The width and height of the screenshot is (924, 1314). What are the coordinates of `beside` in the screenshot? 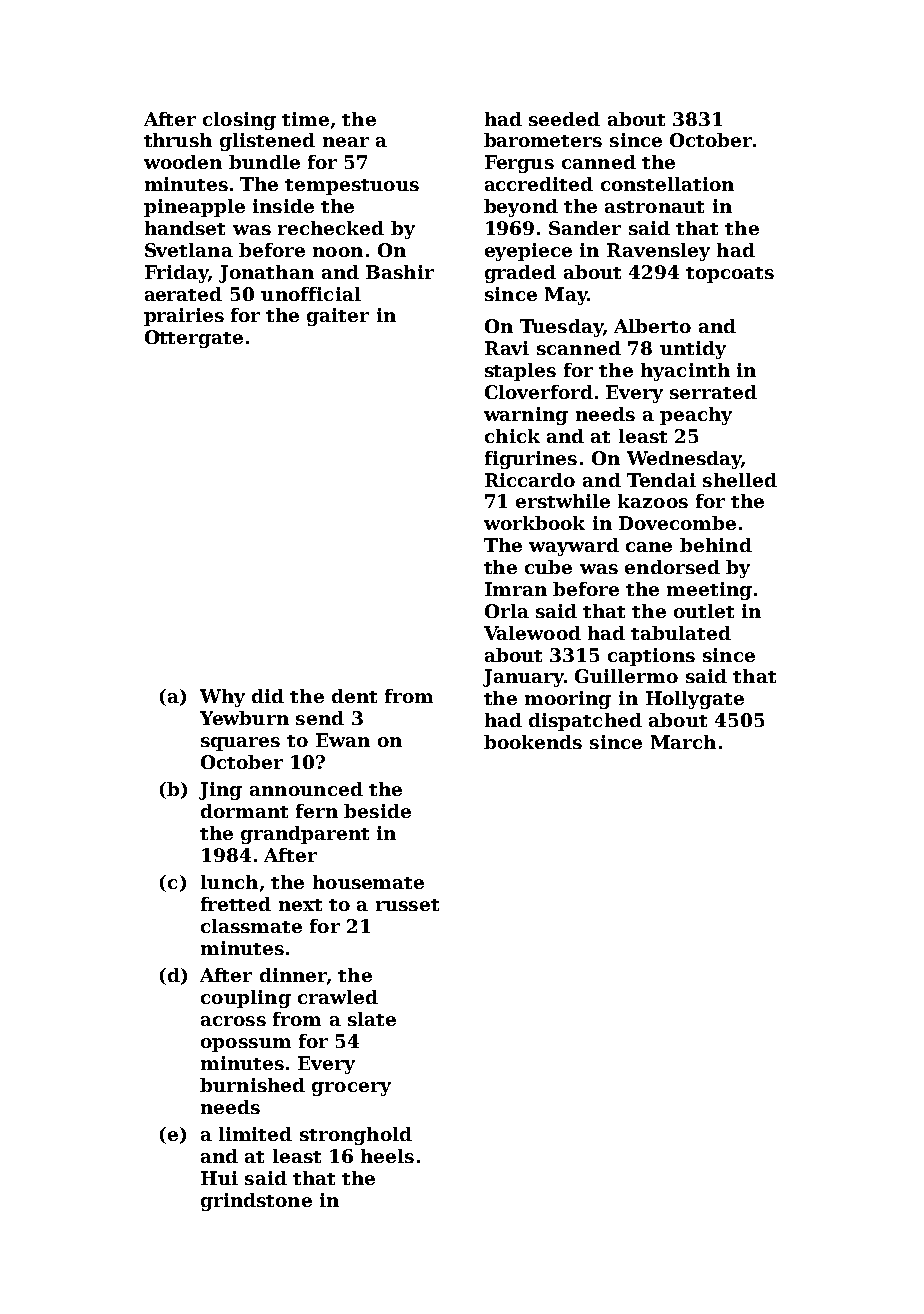 It's located at (377, 811).
